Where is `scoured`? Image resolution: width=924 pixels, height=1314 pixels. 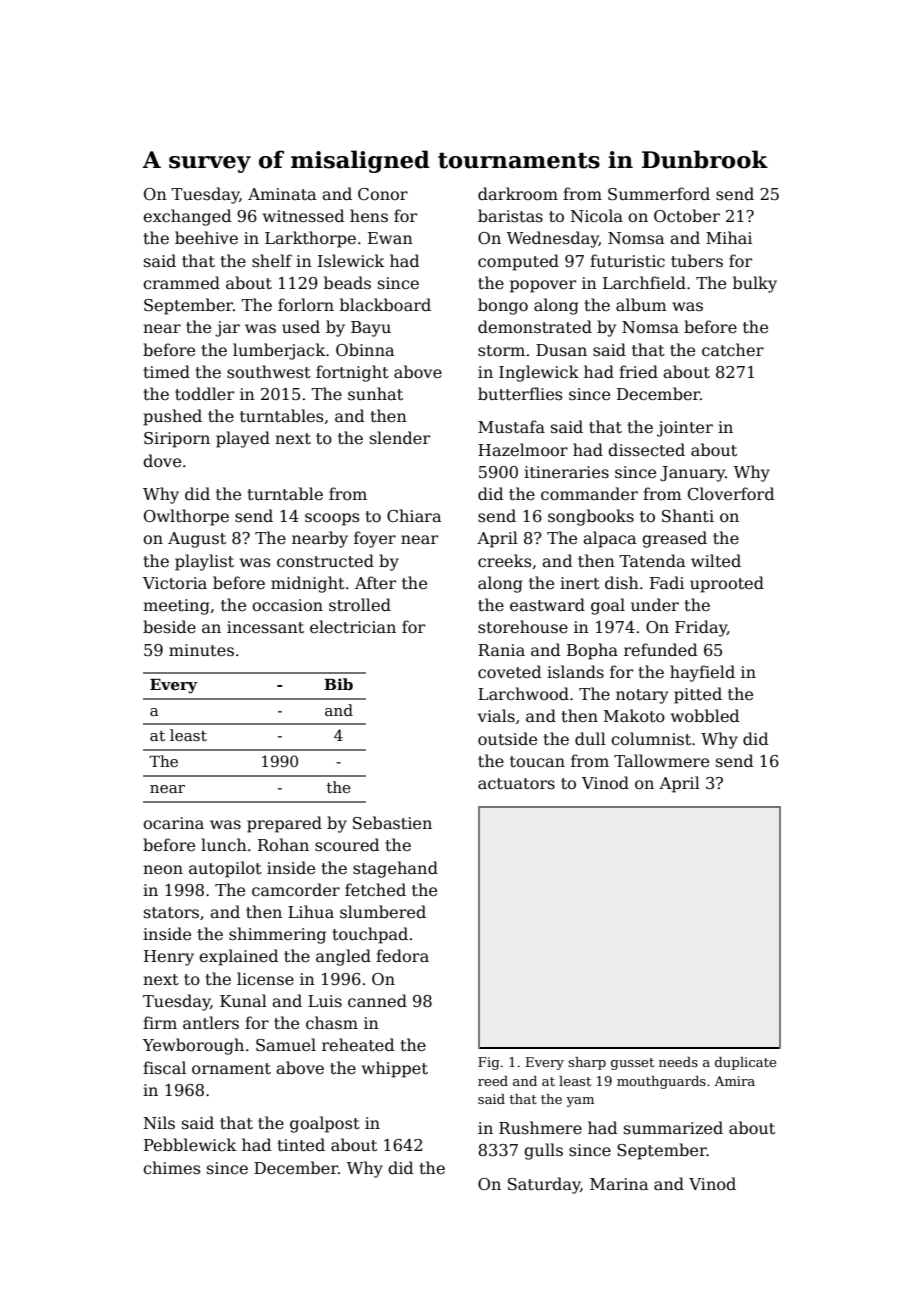
scoured is located at coordinates (347, 844).
